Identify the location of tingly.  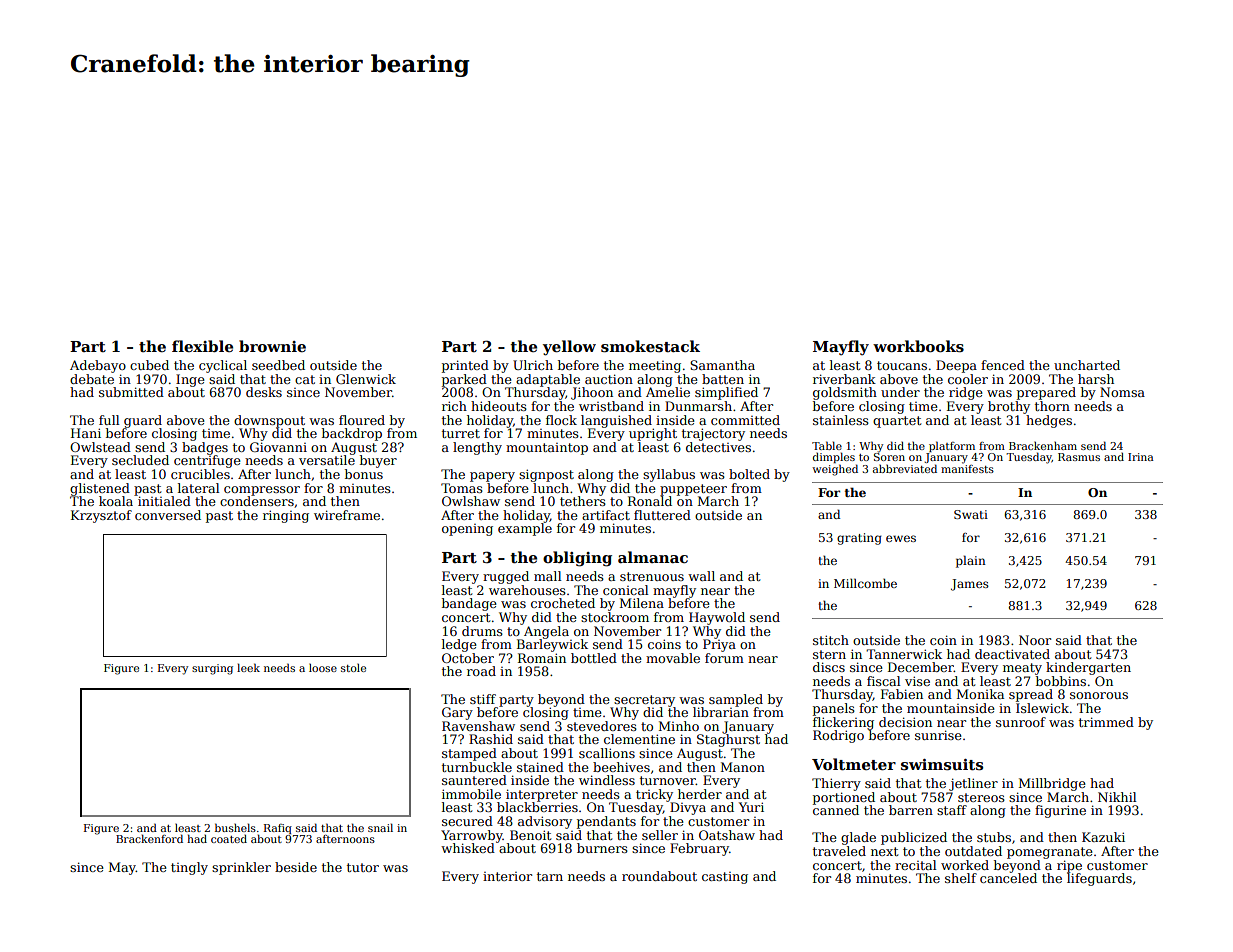
(189, 868).
